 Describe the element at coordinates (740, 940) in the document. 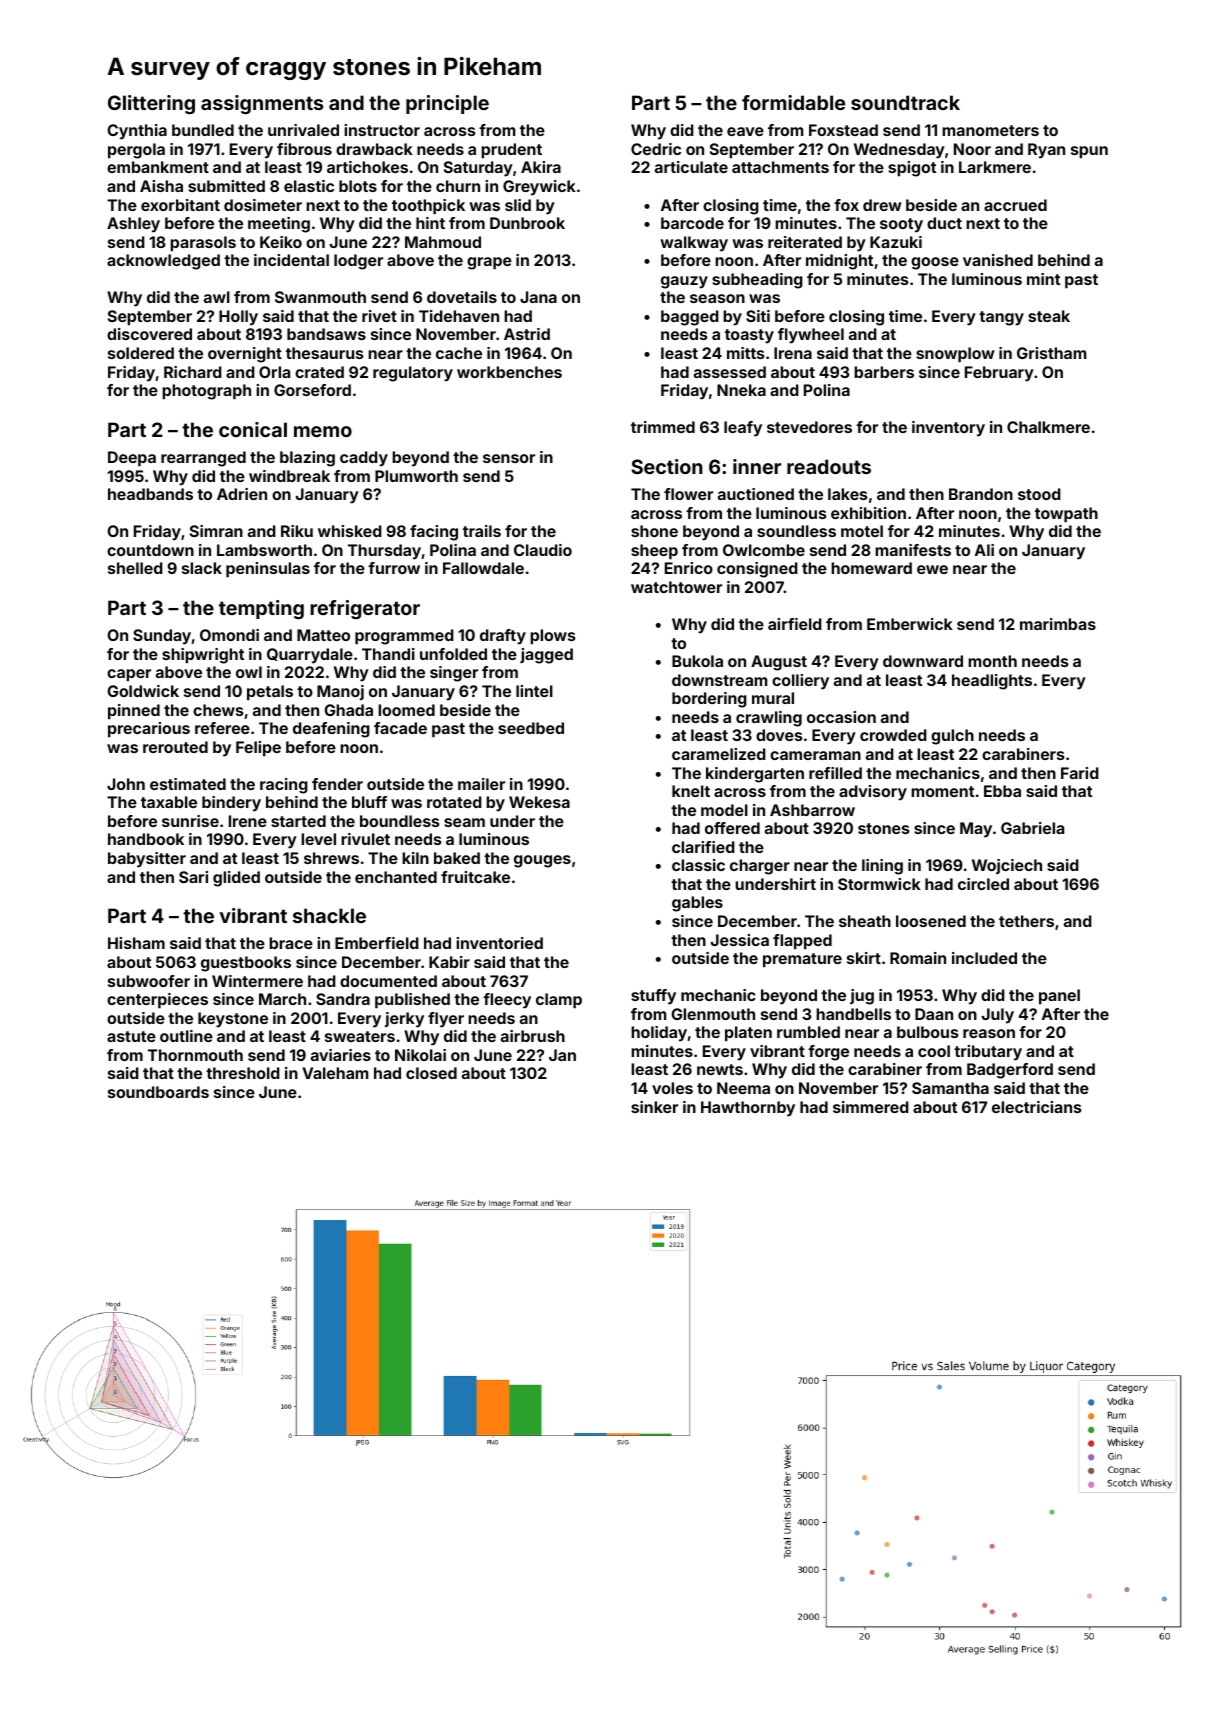

I see `Jessica` at that location.
